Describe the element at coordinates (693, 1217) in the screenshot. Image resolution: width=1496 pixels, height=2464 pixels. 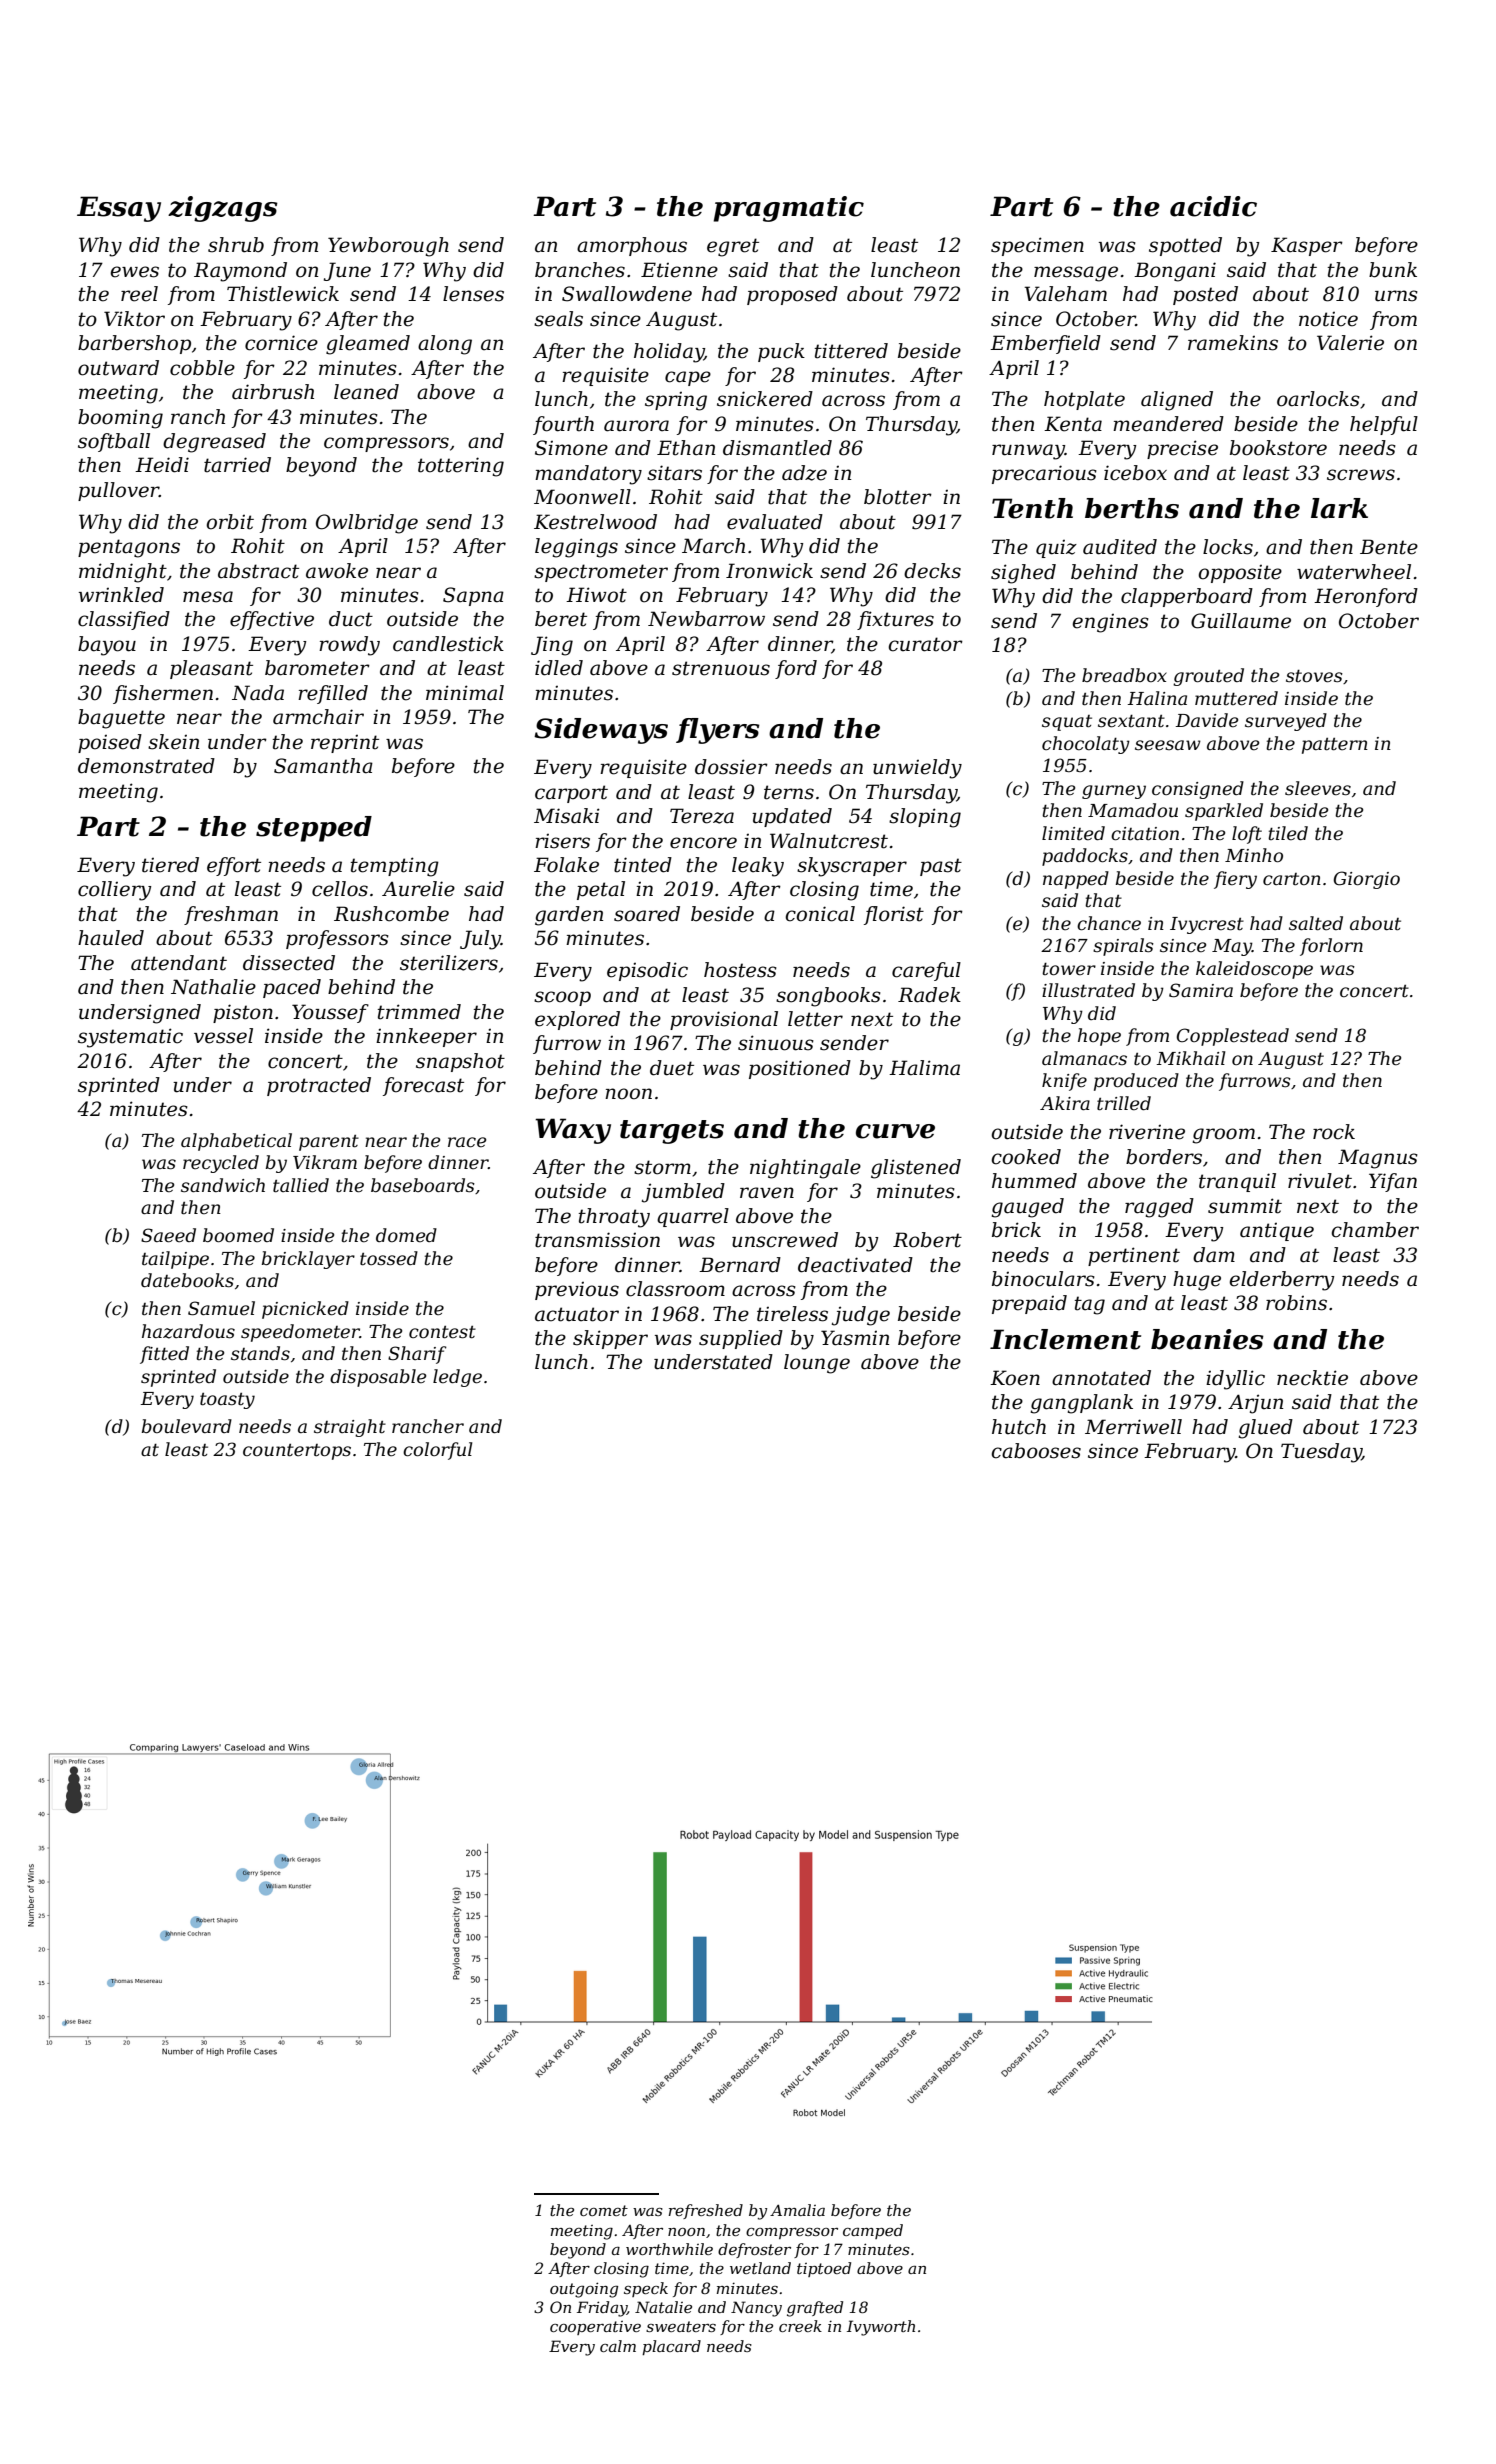
I see `quarrel` at that location.
